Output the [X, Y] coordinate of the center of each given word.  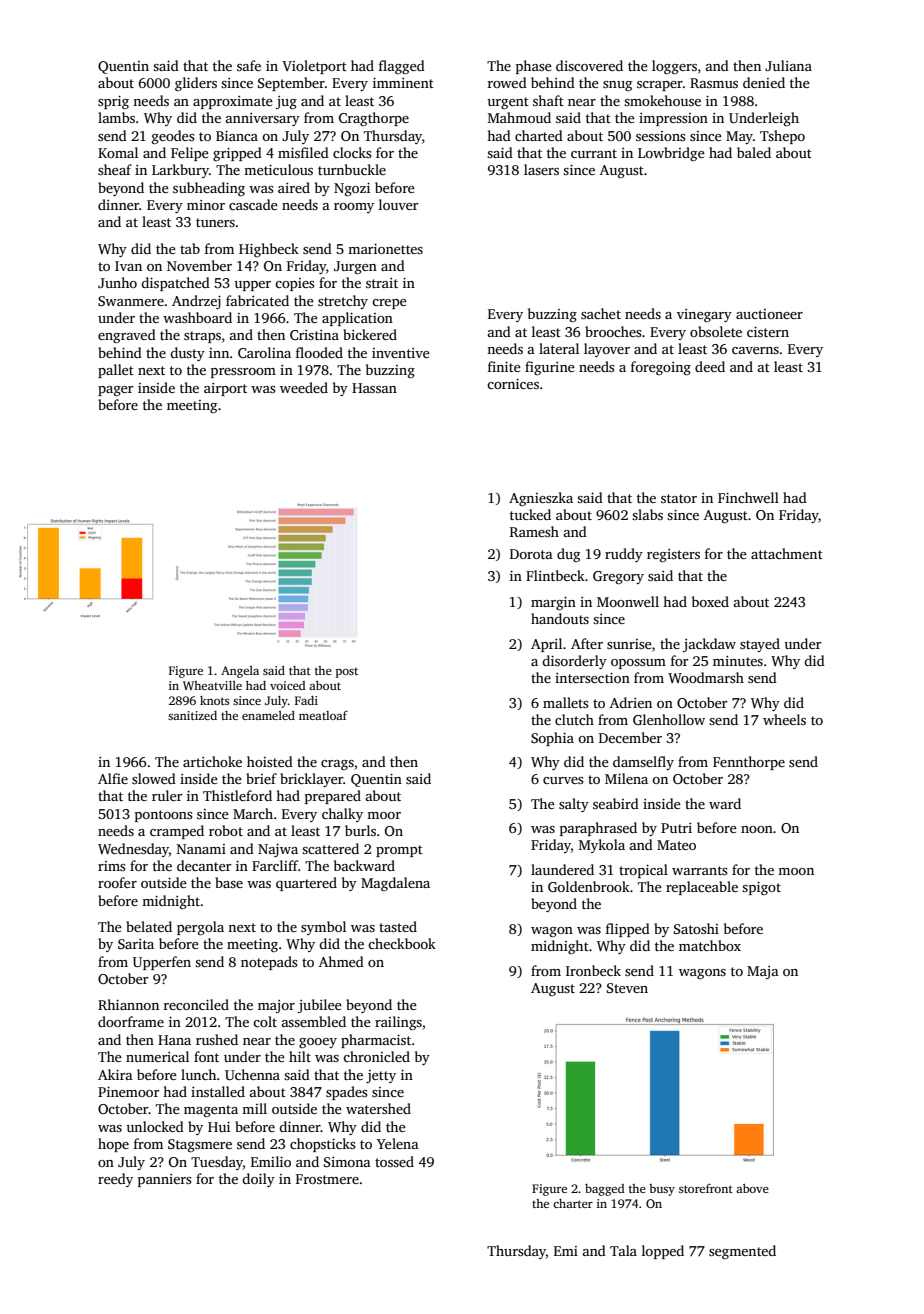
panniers [164, 1180]
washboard [197, 317]
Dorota [531, 554]
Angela [240, 672]
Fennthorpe [749, 763]
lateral [559, 348]
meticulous [278, 169]
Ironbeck [593, 970]
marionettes [385, 249]
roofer [117, 882]
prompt [399, 851]
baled [754, 152]
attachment [787, 553]
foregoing [661, 368]
